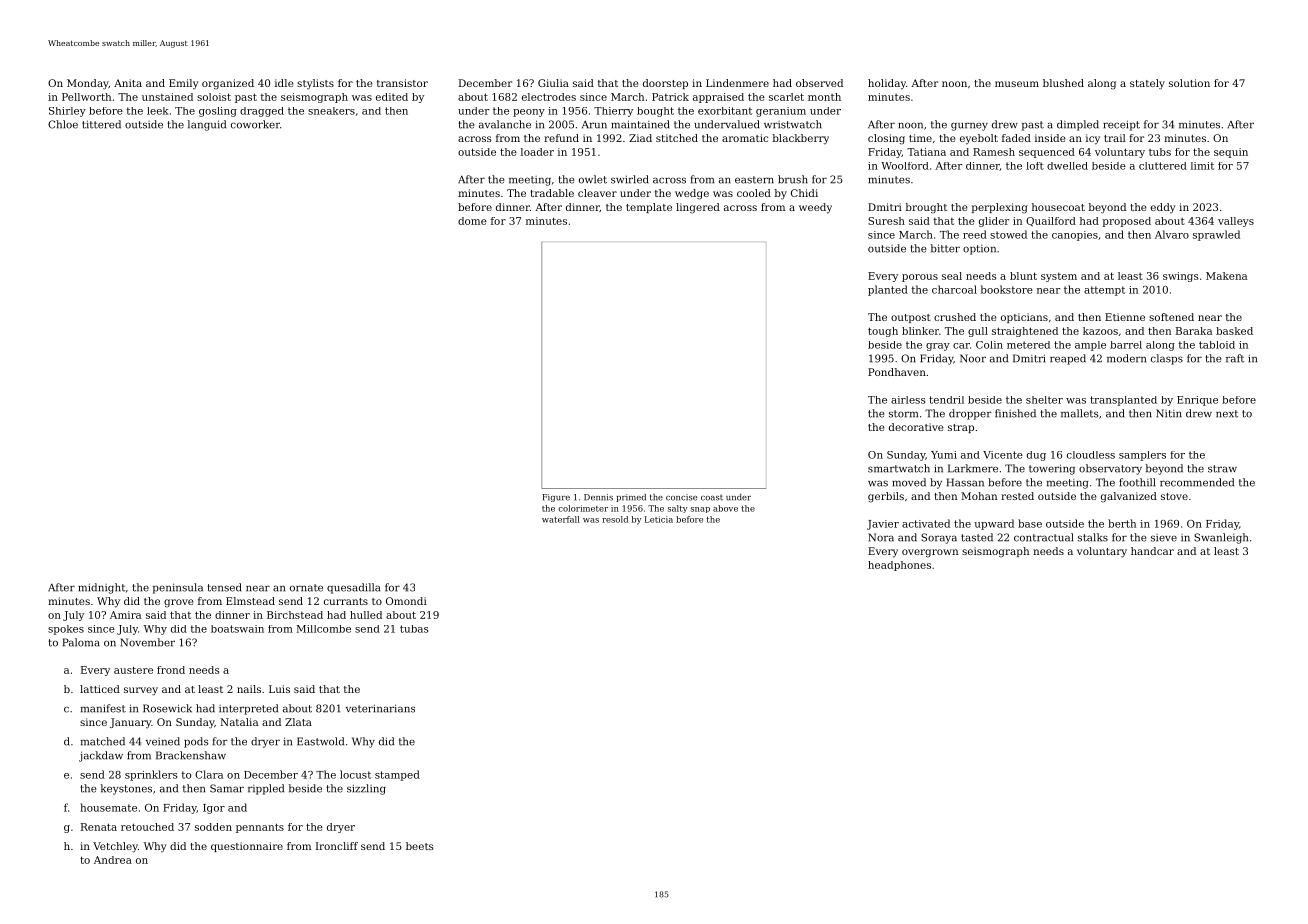 The height and width of the image is (924, 1308). What do you see at coordinates (101, 756) in the image?
I see `jackdaw` at bounding box center [101, 756].
